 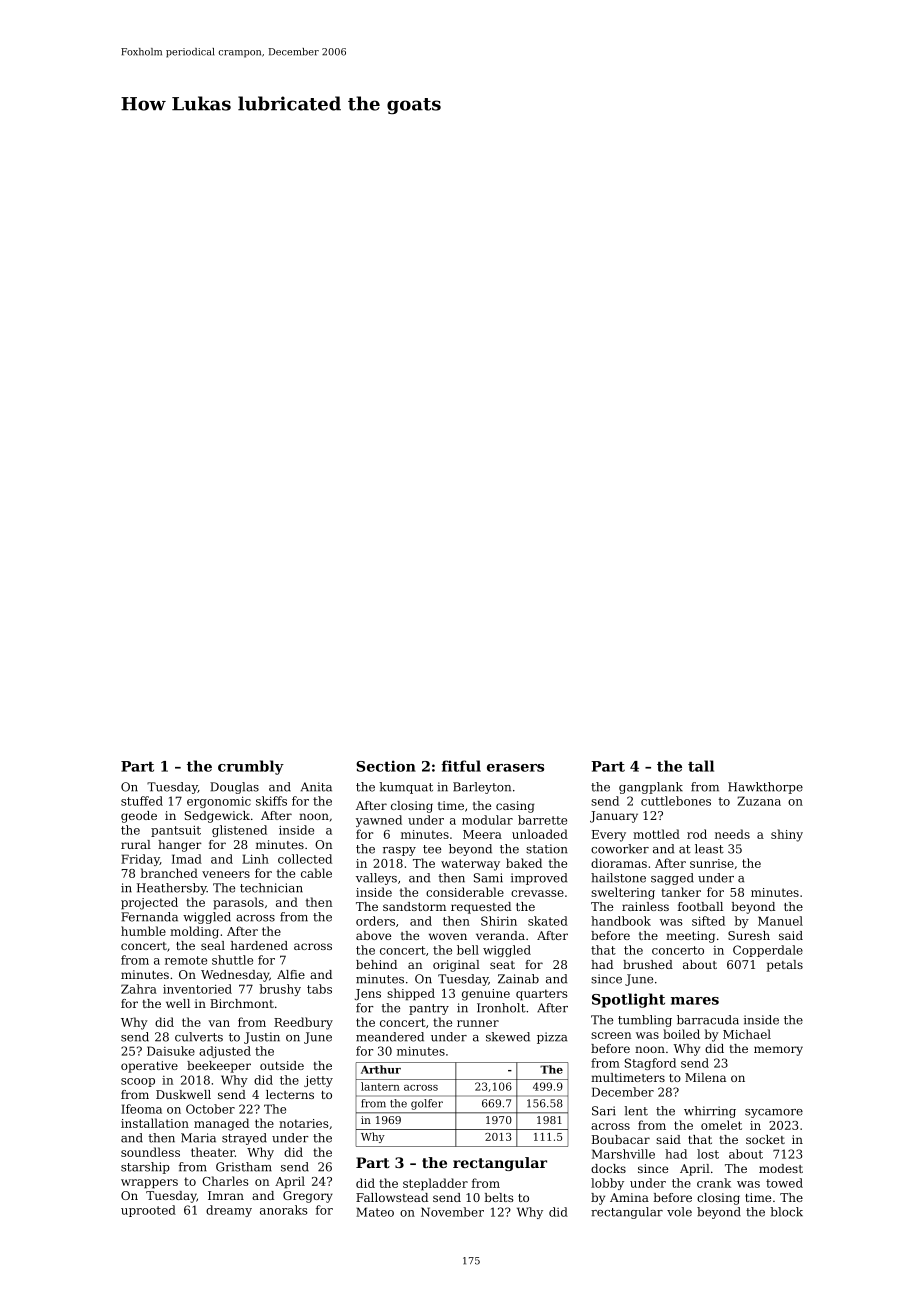 What do you see at coordinates (765, 1139) in the screenshot?
I see `socket` at bounding box center [765, 1139].
